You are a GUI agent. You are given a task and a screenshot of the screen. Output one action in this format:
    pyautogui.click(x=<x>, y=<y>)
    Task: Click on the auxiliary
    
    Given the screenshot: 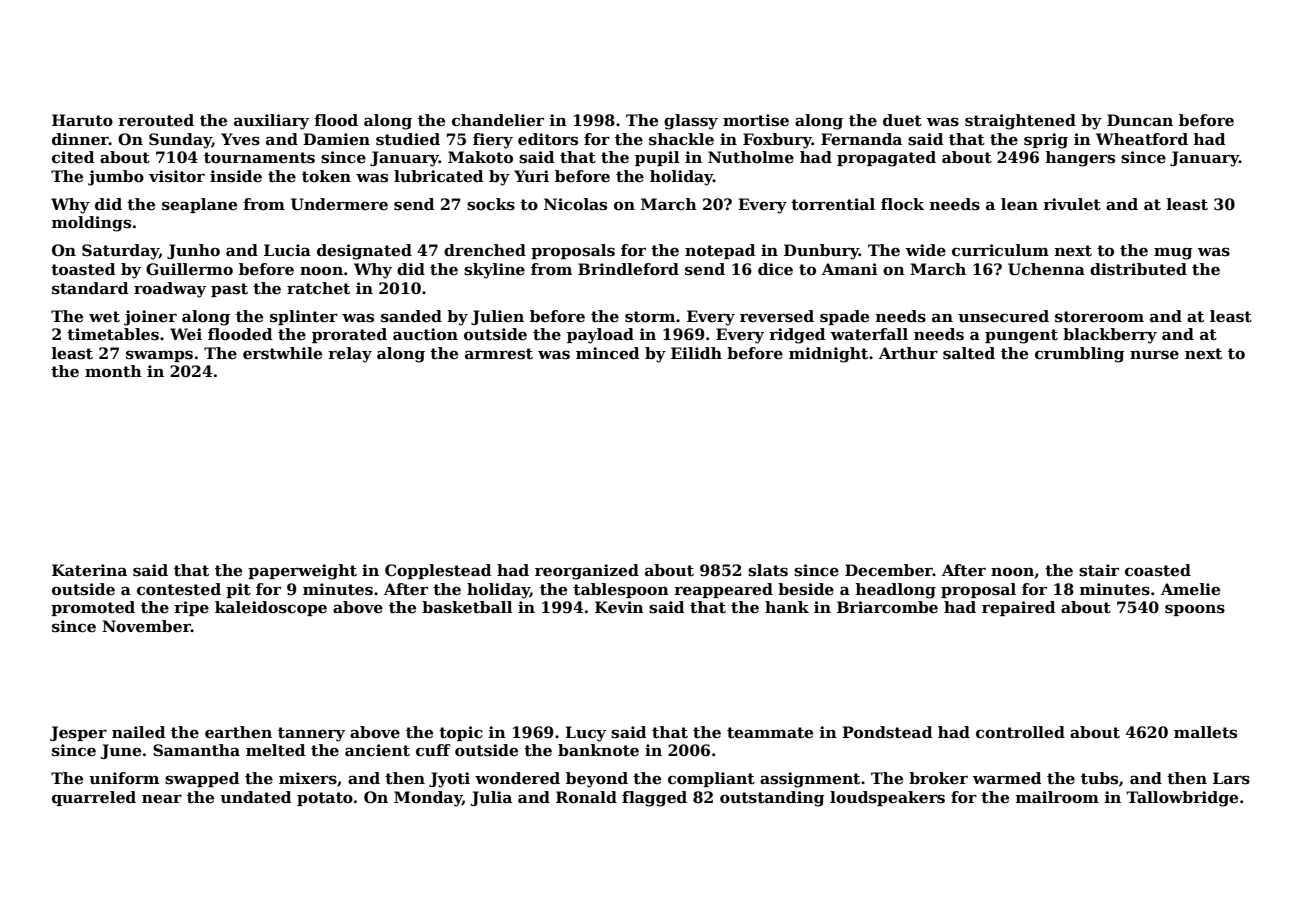 What is the action you would take?
    pyautogui.click(x=271, y=122)
